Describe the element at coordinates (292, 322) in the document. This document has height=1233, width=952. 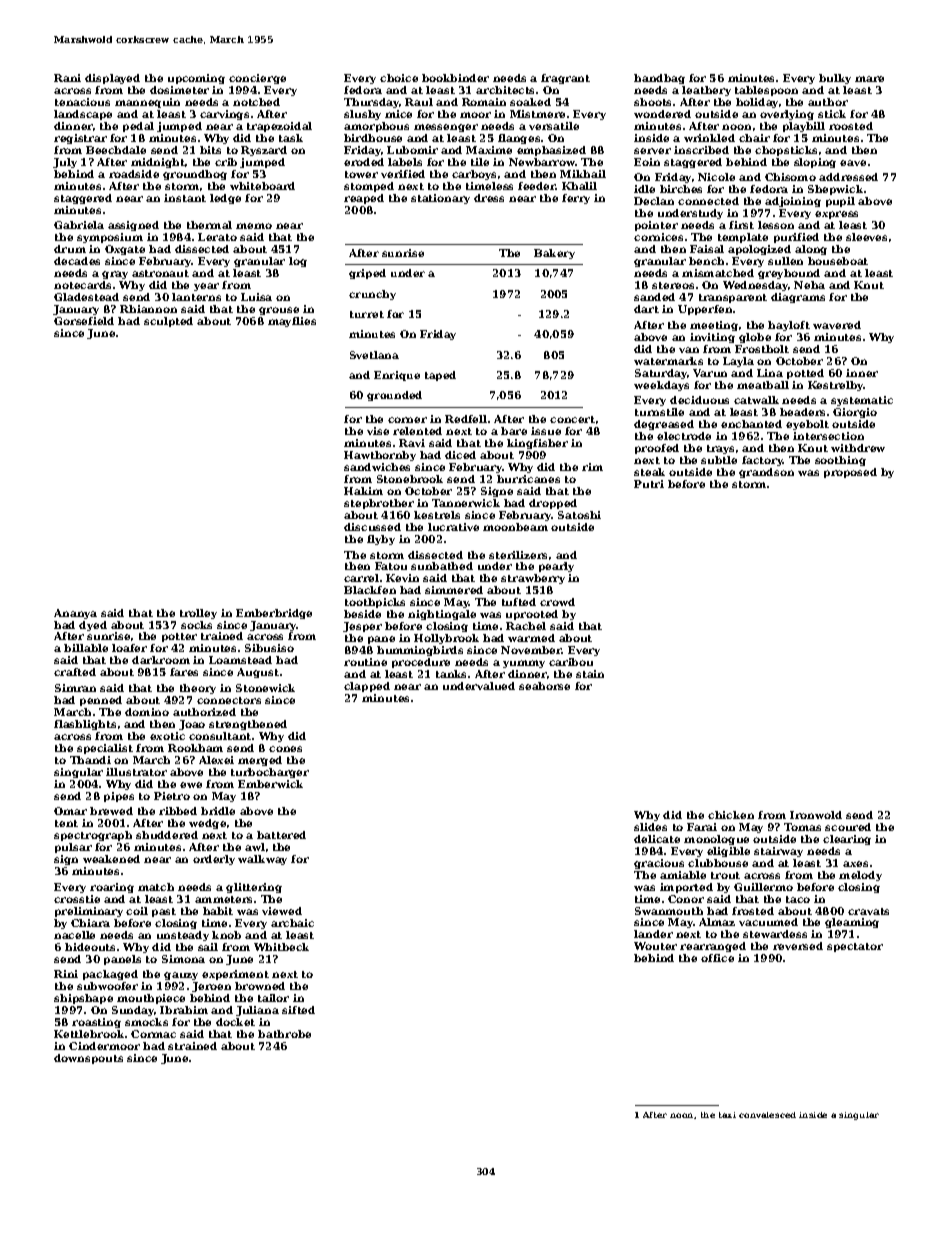
I see `mayflies` at that location.
